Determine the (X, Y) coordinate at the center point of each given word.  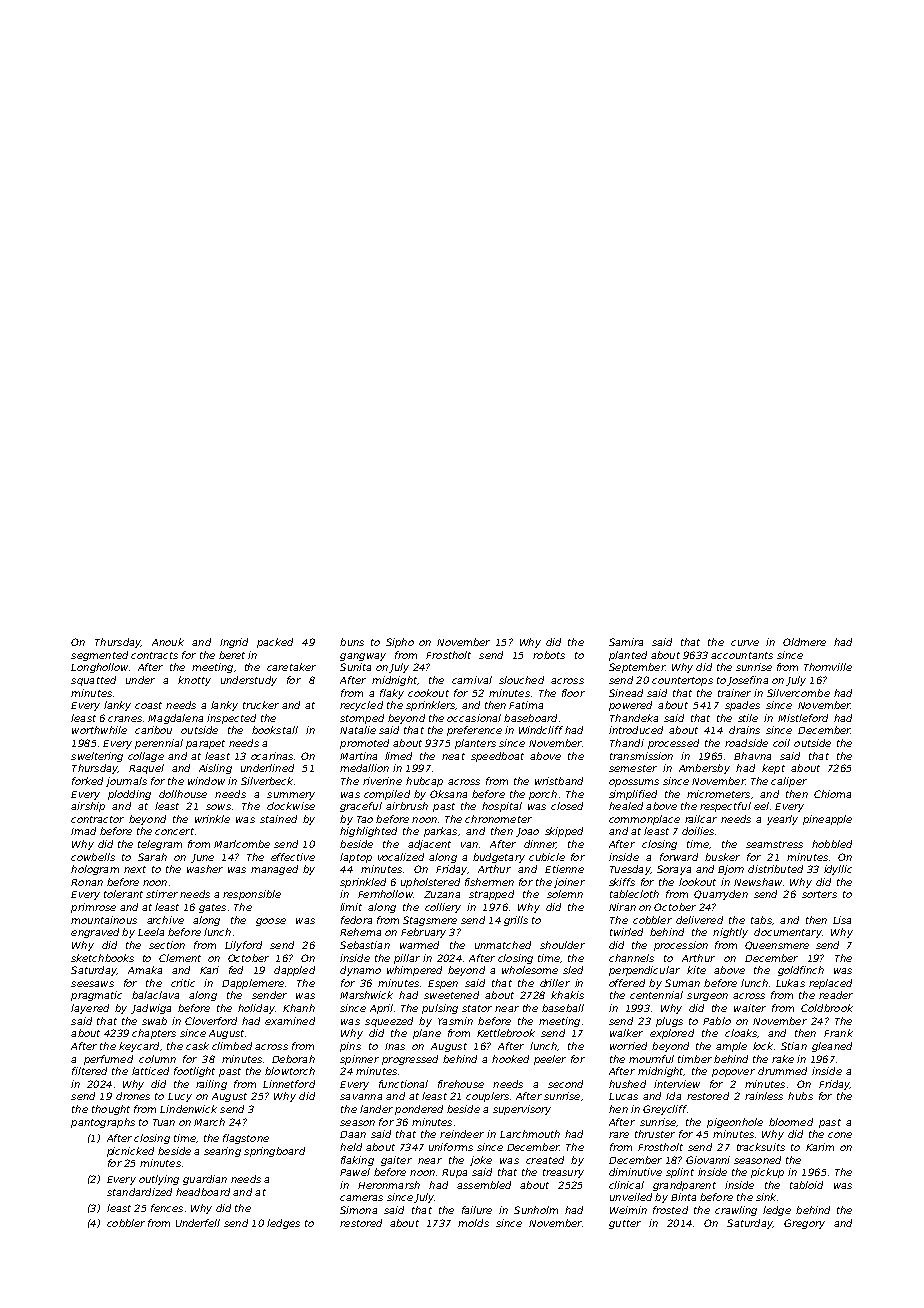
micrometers (718, 794)
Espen (443, 984)
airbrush (407, 806)
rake (783, 1059)
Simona (358, 1210)
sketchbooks (102, 958)
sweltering (97, 757)
